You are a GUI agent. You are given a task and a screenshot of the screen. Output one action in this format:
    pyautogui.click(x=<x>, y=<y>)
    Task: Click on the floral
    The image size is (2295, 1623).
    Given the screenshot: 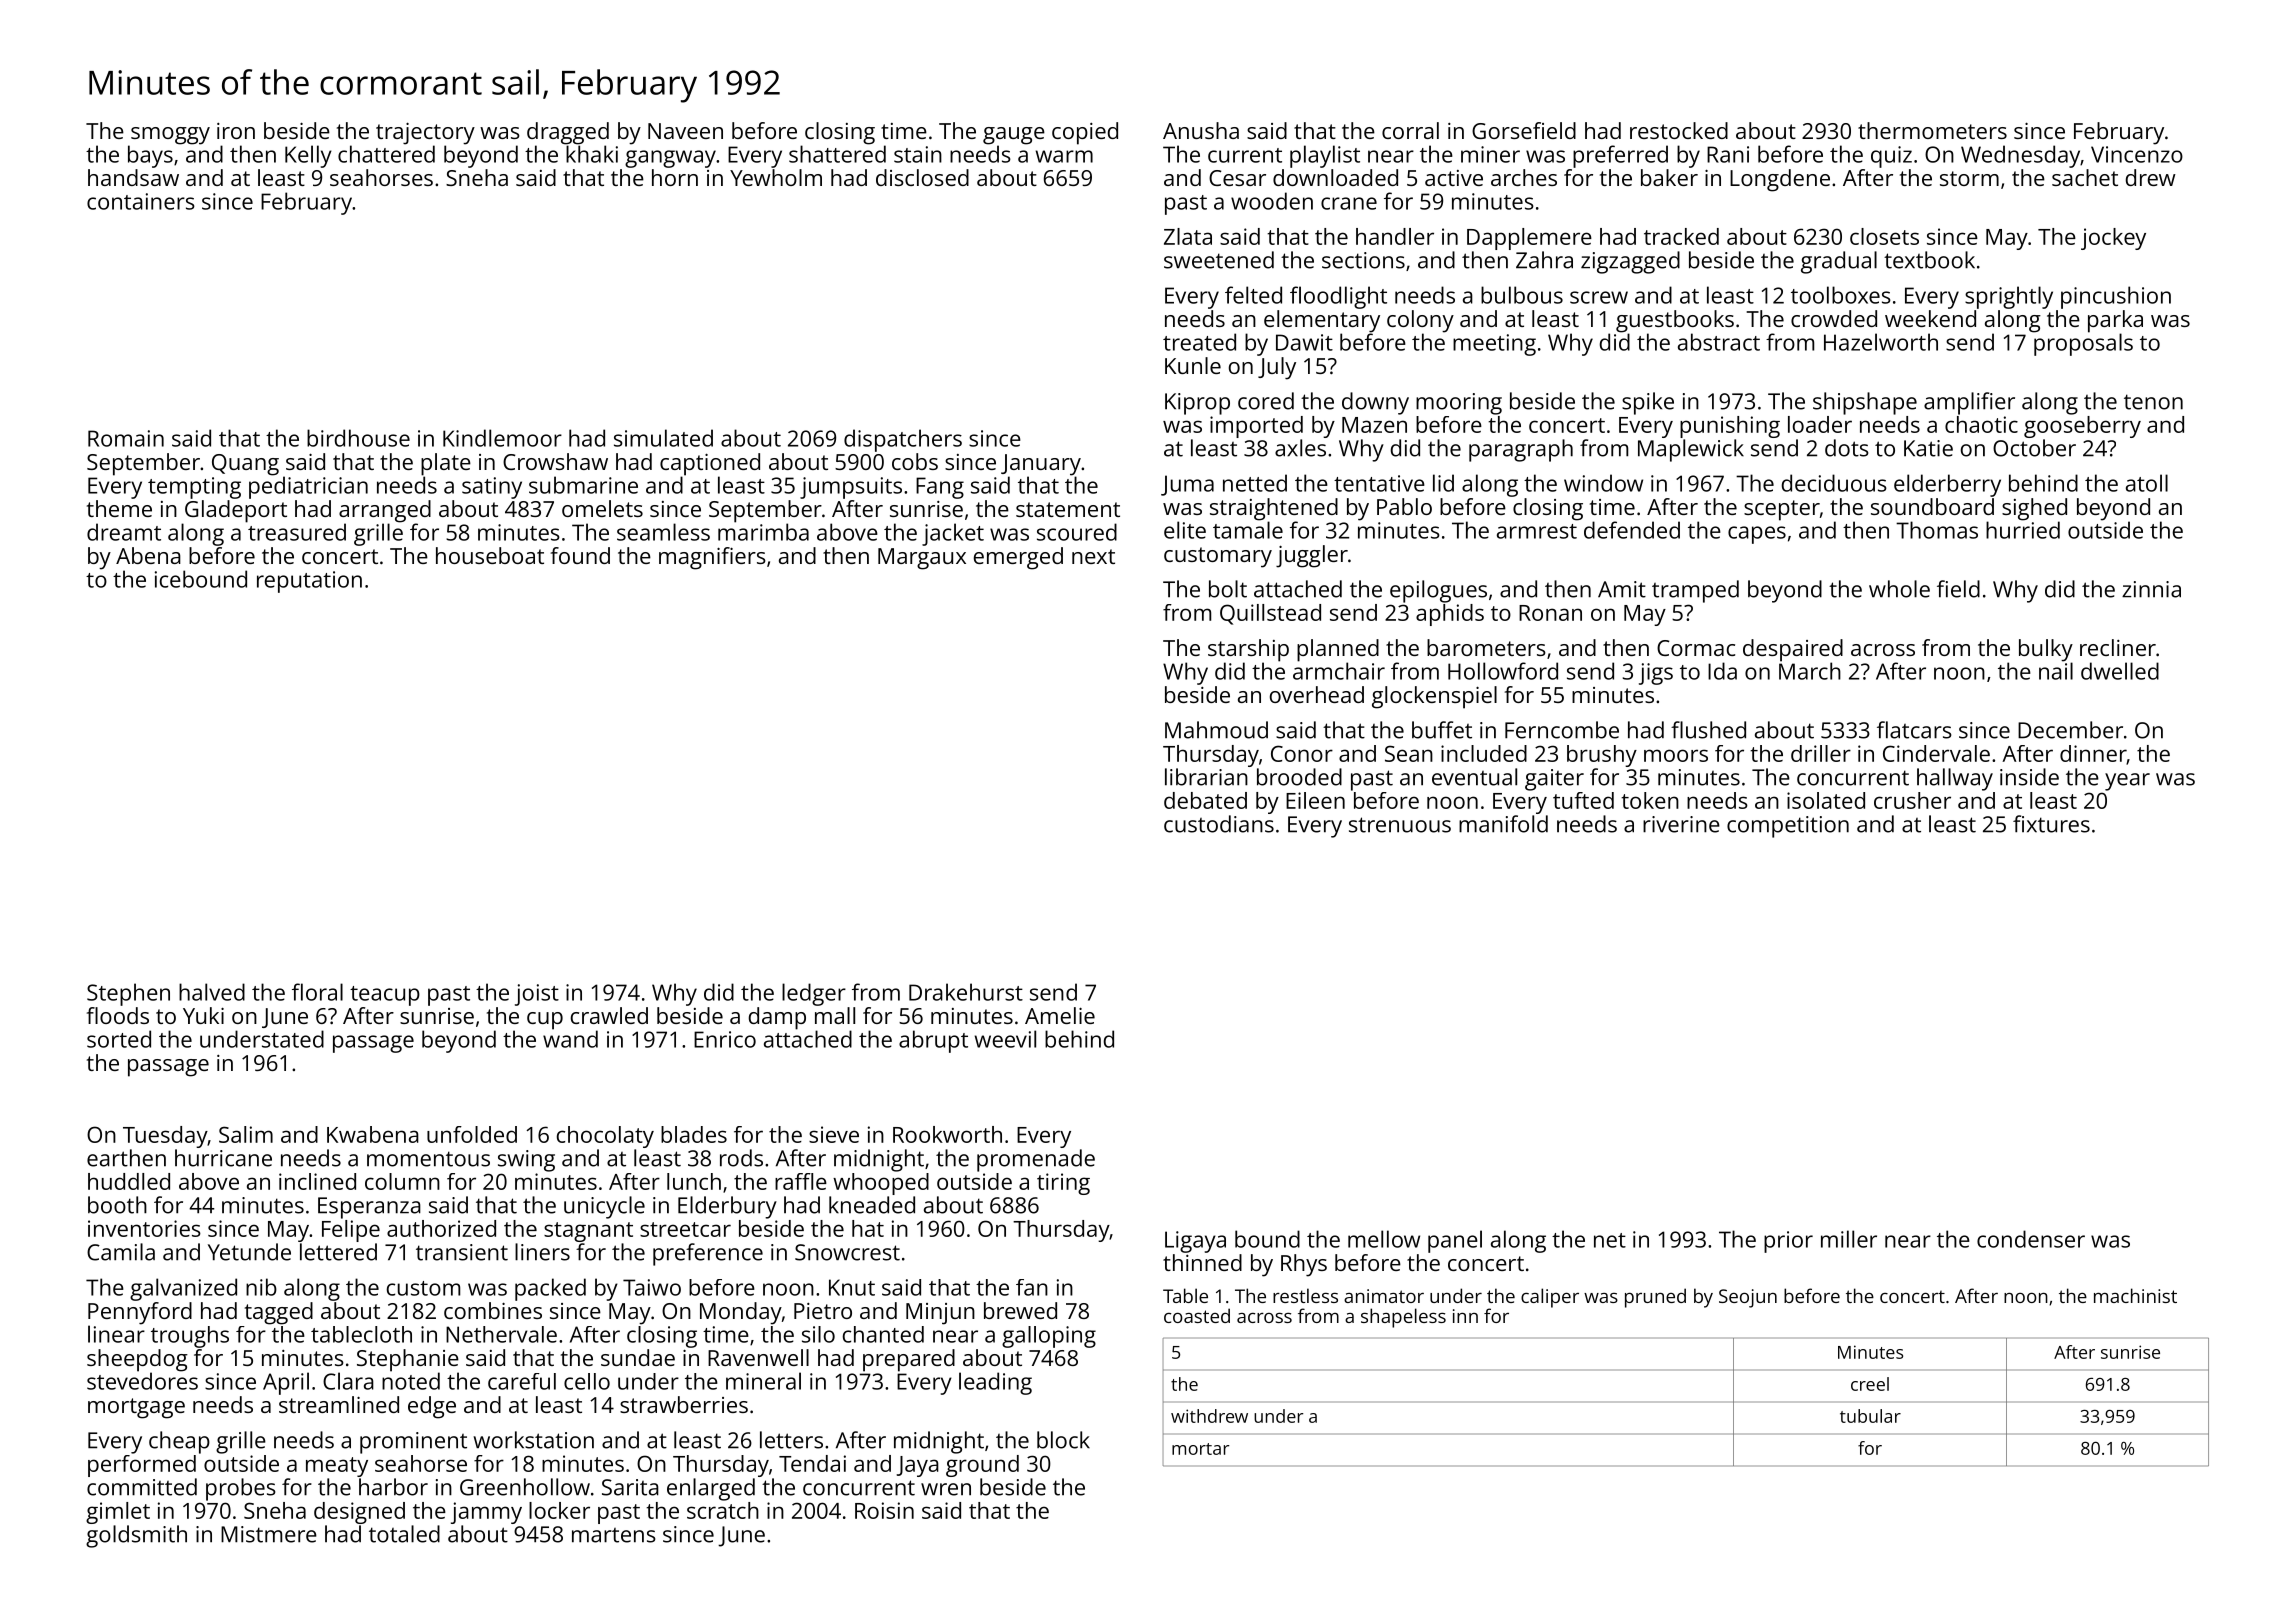 What is the action you would take?
    pyautogui.click(x=317, y=992)
